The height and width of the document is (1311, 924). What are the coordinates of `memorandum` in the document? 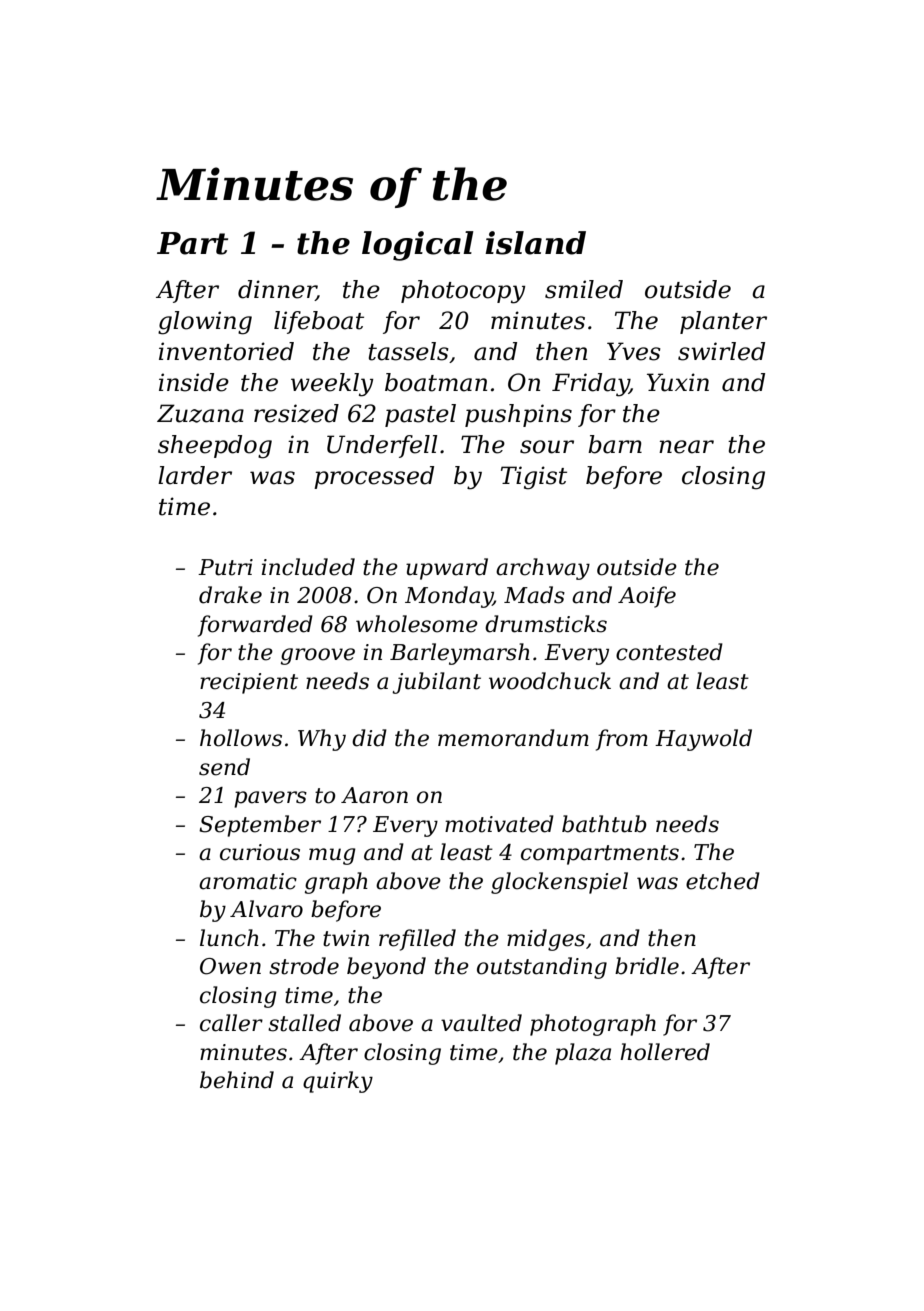 It's located at (513, 738).
